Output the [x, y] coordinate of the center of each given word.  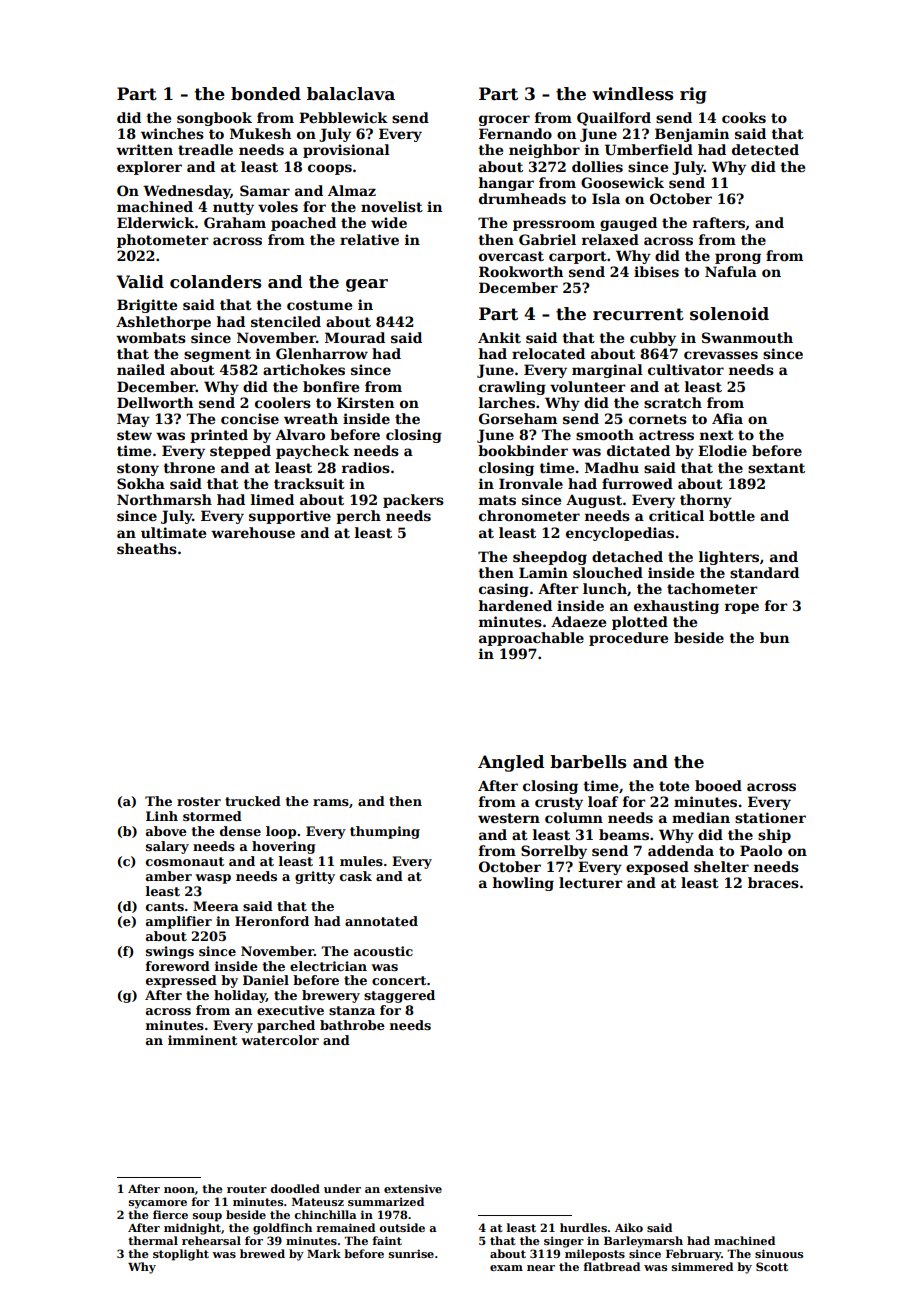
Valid [140, 282]
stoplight [181, 1255]
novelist [392, 206]
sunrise [411, 1253]
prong [738, 258]
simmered [702, 1266]
